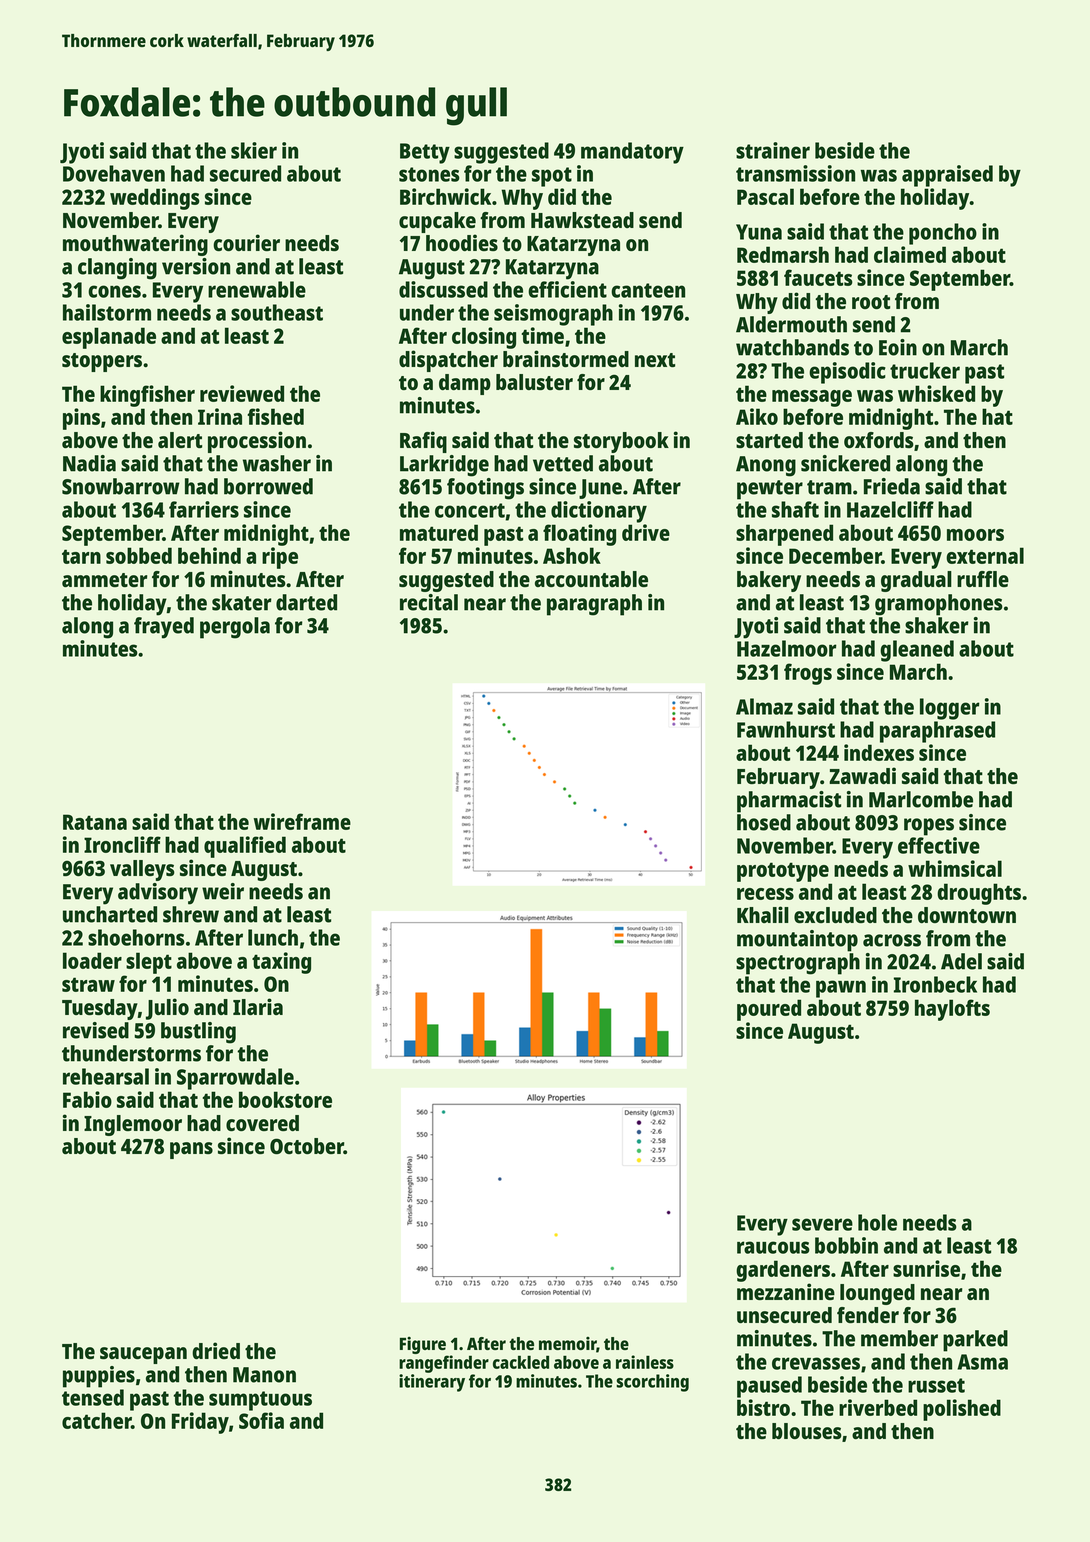 The height and width of the page is (1542, 1090). What do you see at coordinates (216, 1350) in the page?
I see `dried` at bounding box center [216, 1350].
